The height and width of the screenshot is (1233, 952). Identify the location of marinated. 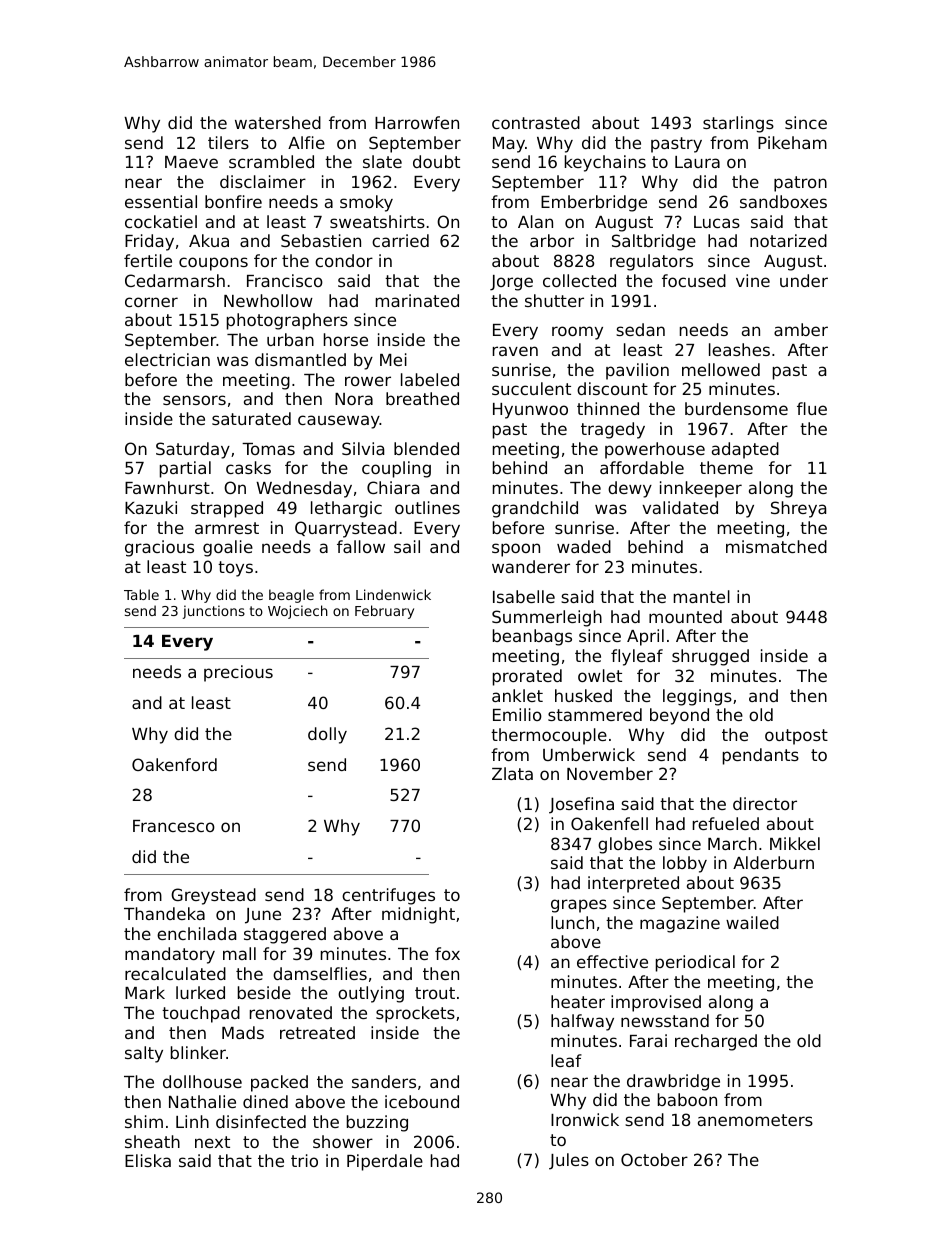
(417, 300).
